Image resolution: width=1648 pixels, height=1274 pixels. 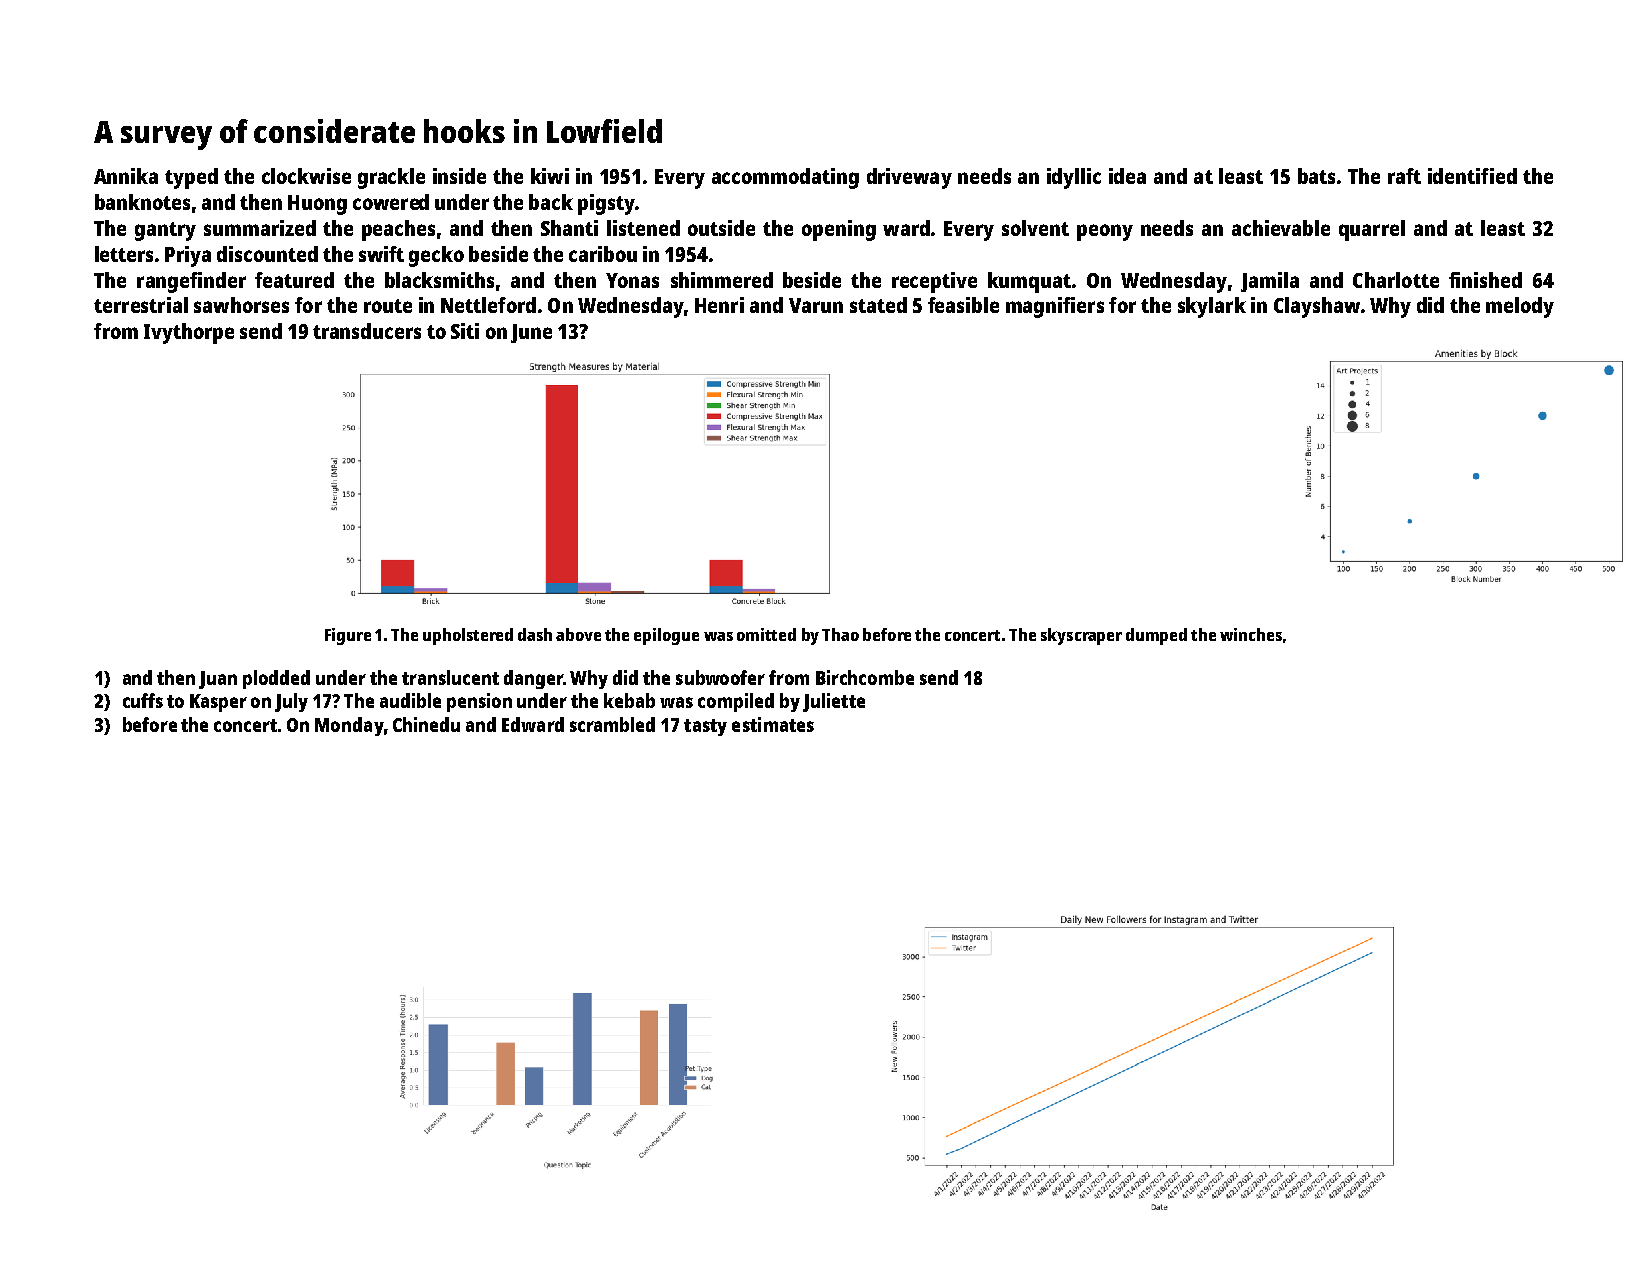 I want to click on Chinedu, so click(x=426, y=724).
